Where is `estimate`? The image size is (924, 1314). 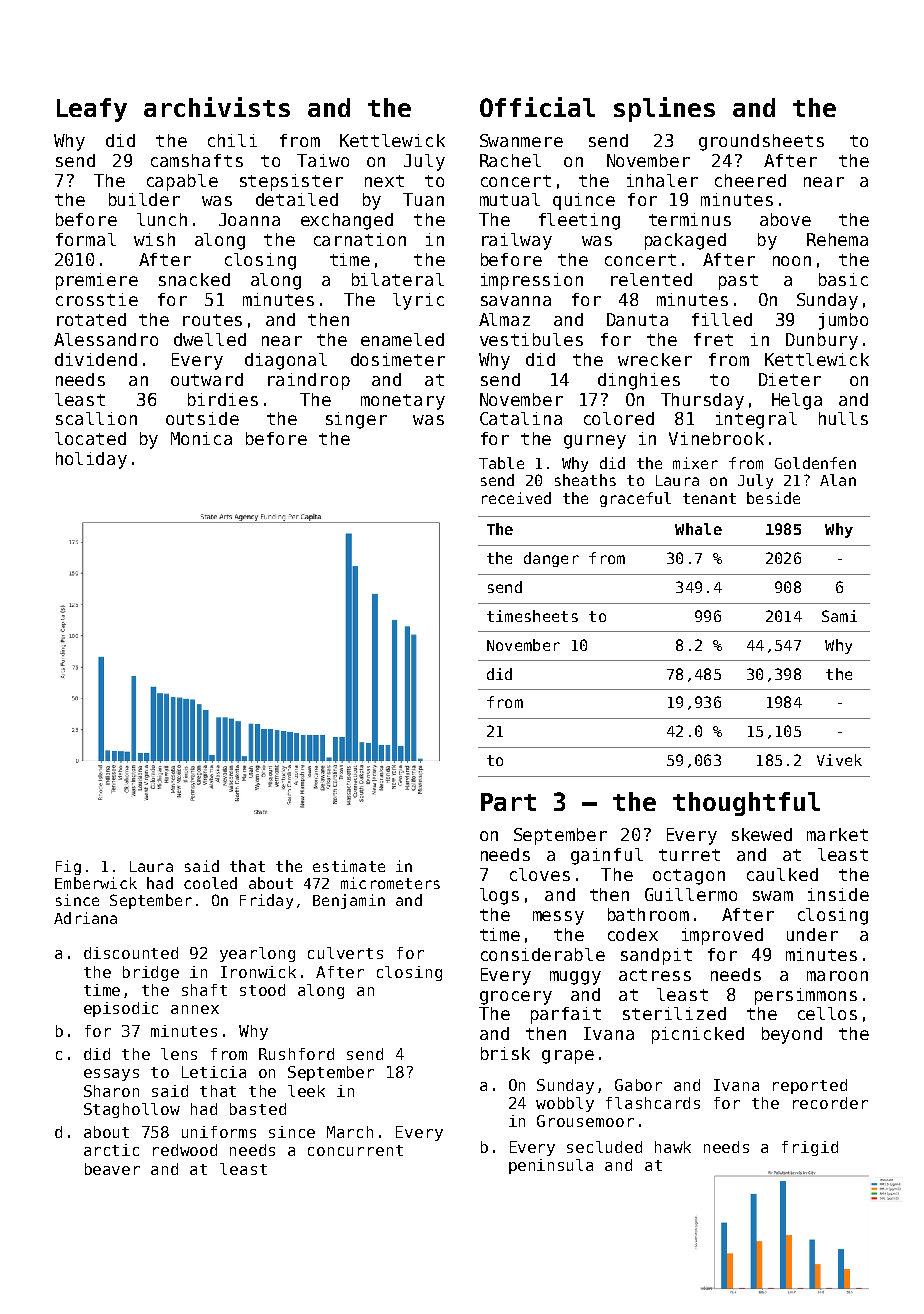
estimate is located at coordinates (349, 866).
